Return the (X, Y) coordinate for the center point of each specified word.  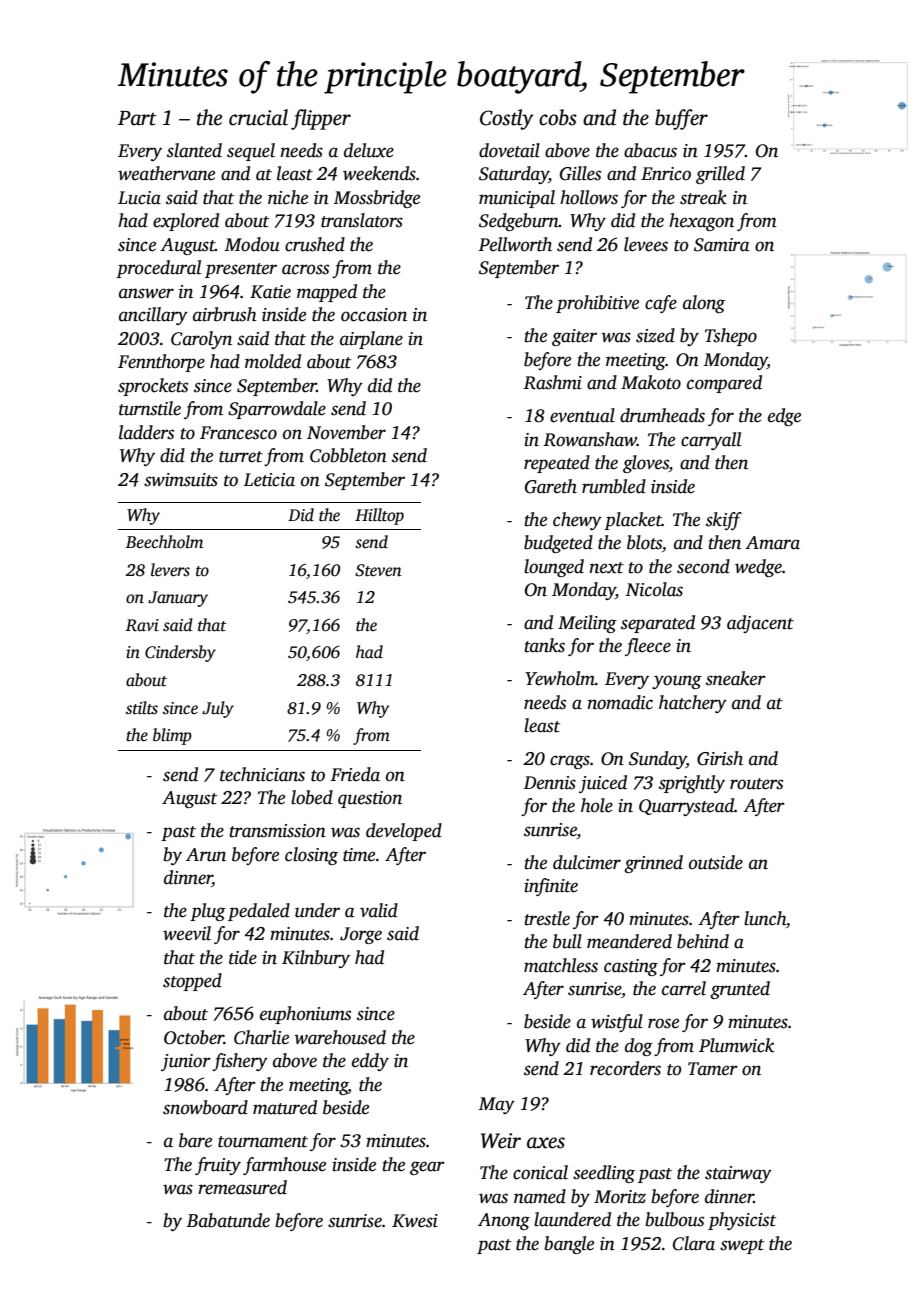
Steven (378, 570)
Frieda (355, 774)
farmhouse (284, 1166)
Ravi (142, 625)
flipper (321, 119)
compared (724, 384)
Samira (722, 245)
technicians (262, 774)
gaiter (574, 337)
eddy (370, 1062)
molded (273, 361)
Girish (720, 758)
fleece (648, 647)
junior (186, 1062)
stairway (738, 1174)
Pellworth (515, 244)
